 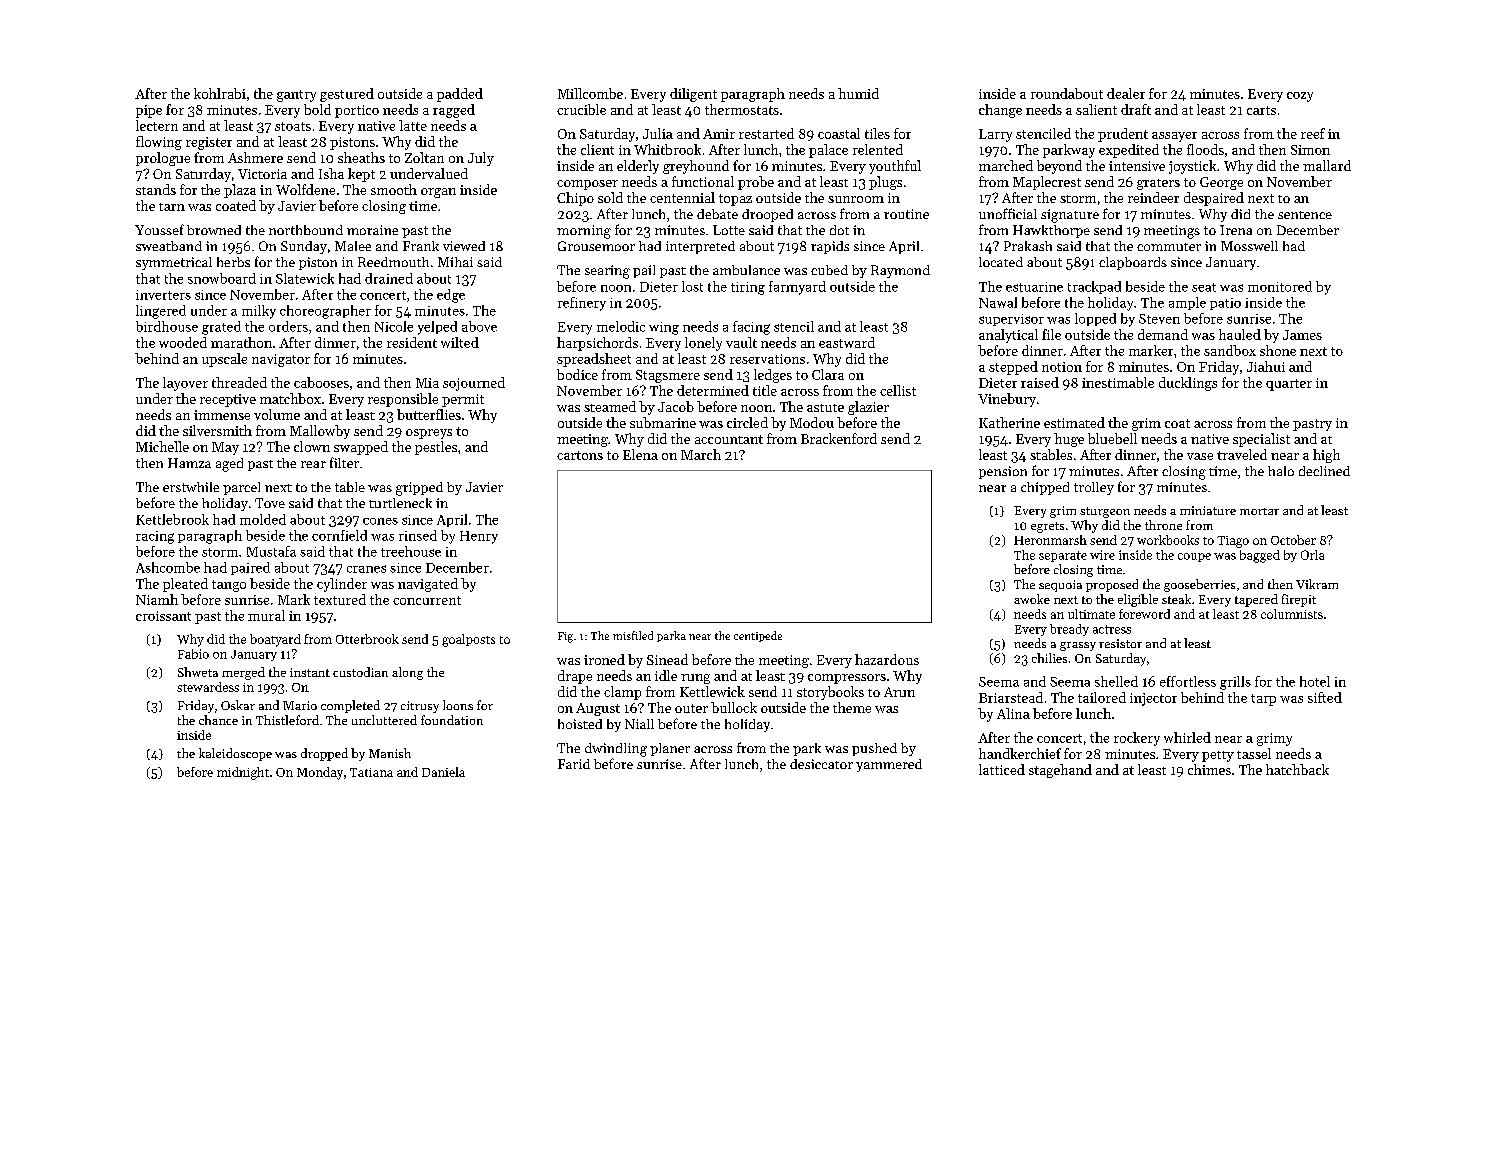 I want to click on Nicole, so click(x=394, y=326).
